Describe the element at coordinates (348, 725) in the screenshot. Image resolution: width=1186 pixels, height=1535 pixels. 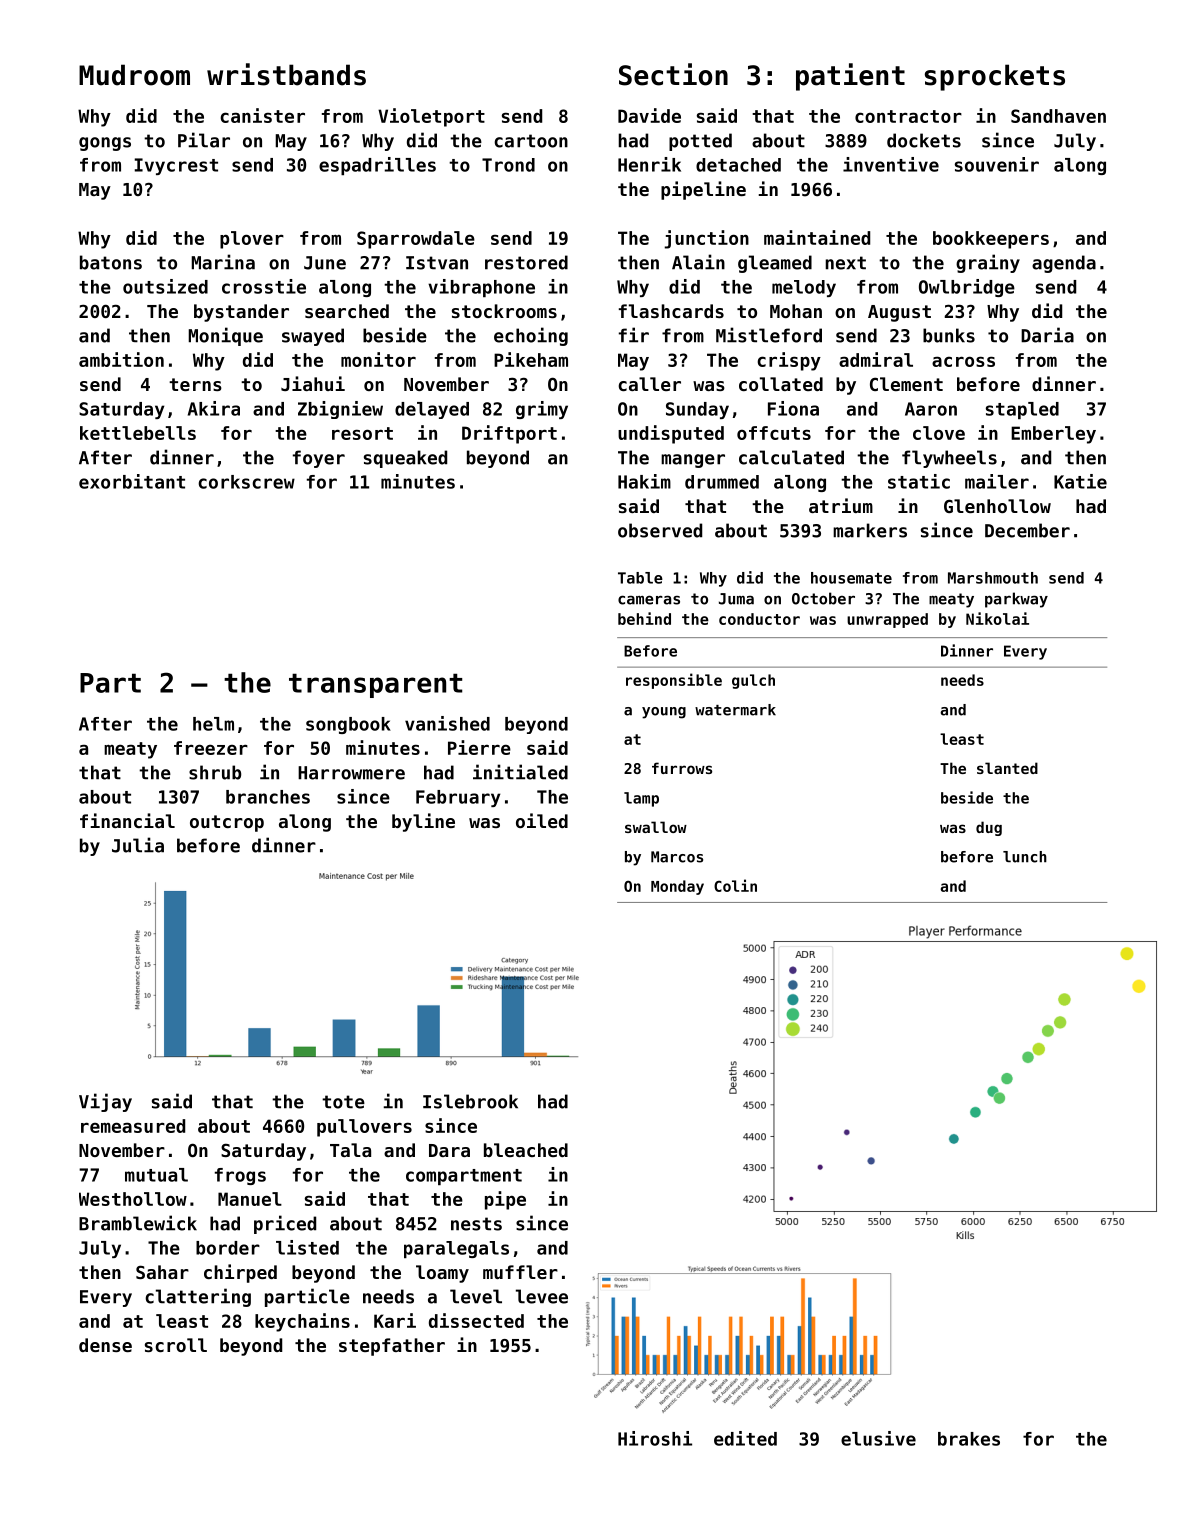
I see `songbook` at that location.
